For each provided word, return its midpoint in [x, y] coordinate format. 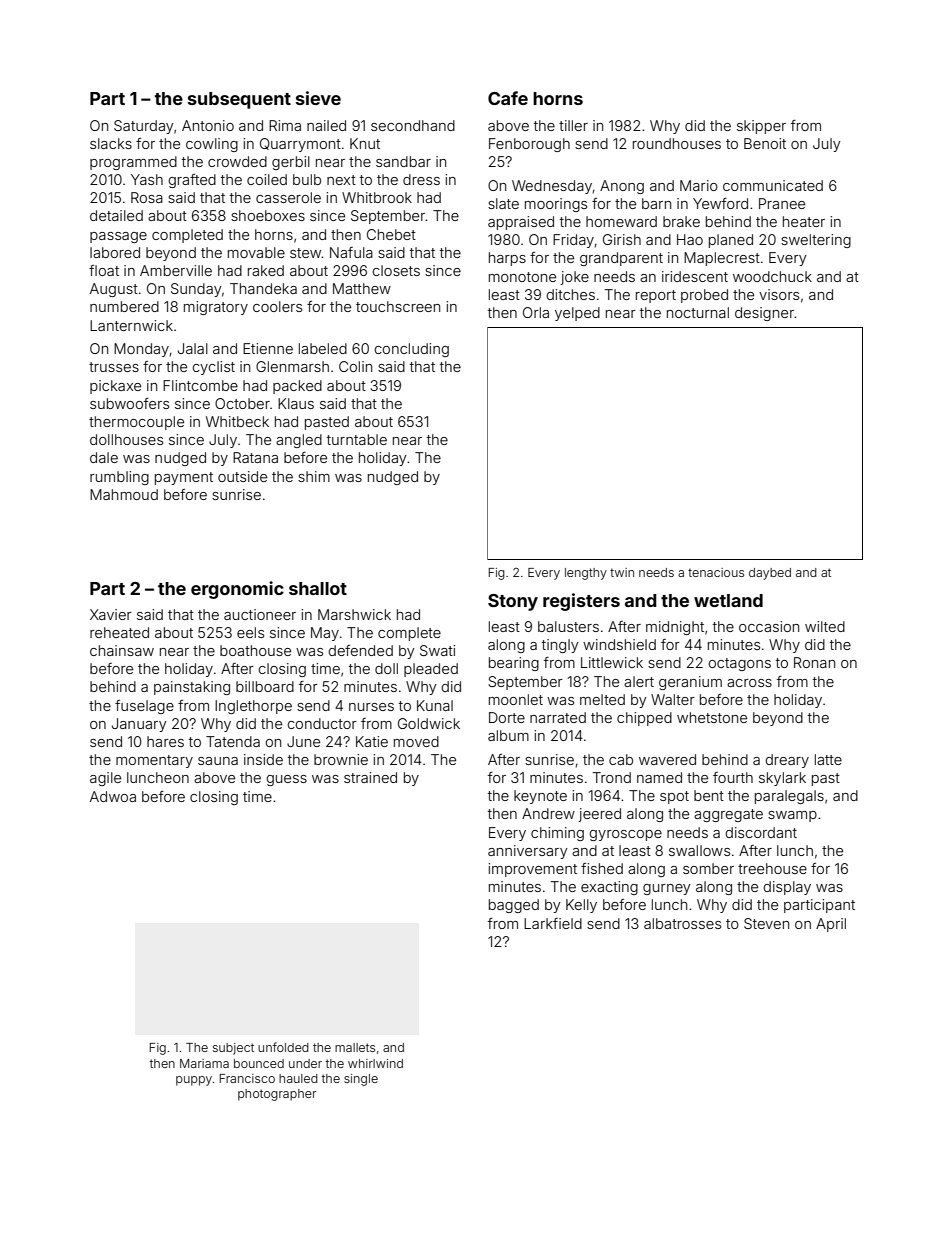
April [831, 925]
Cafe [508, 98]
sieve [318, 98]
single [361, 1080]
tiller [573, 125]
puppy [194, 1081]
